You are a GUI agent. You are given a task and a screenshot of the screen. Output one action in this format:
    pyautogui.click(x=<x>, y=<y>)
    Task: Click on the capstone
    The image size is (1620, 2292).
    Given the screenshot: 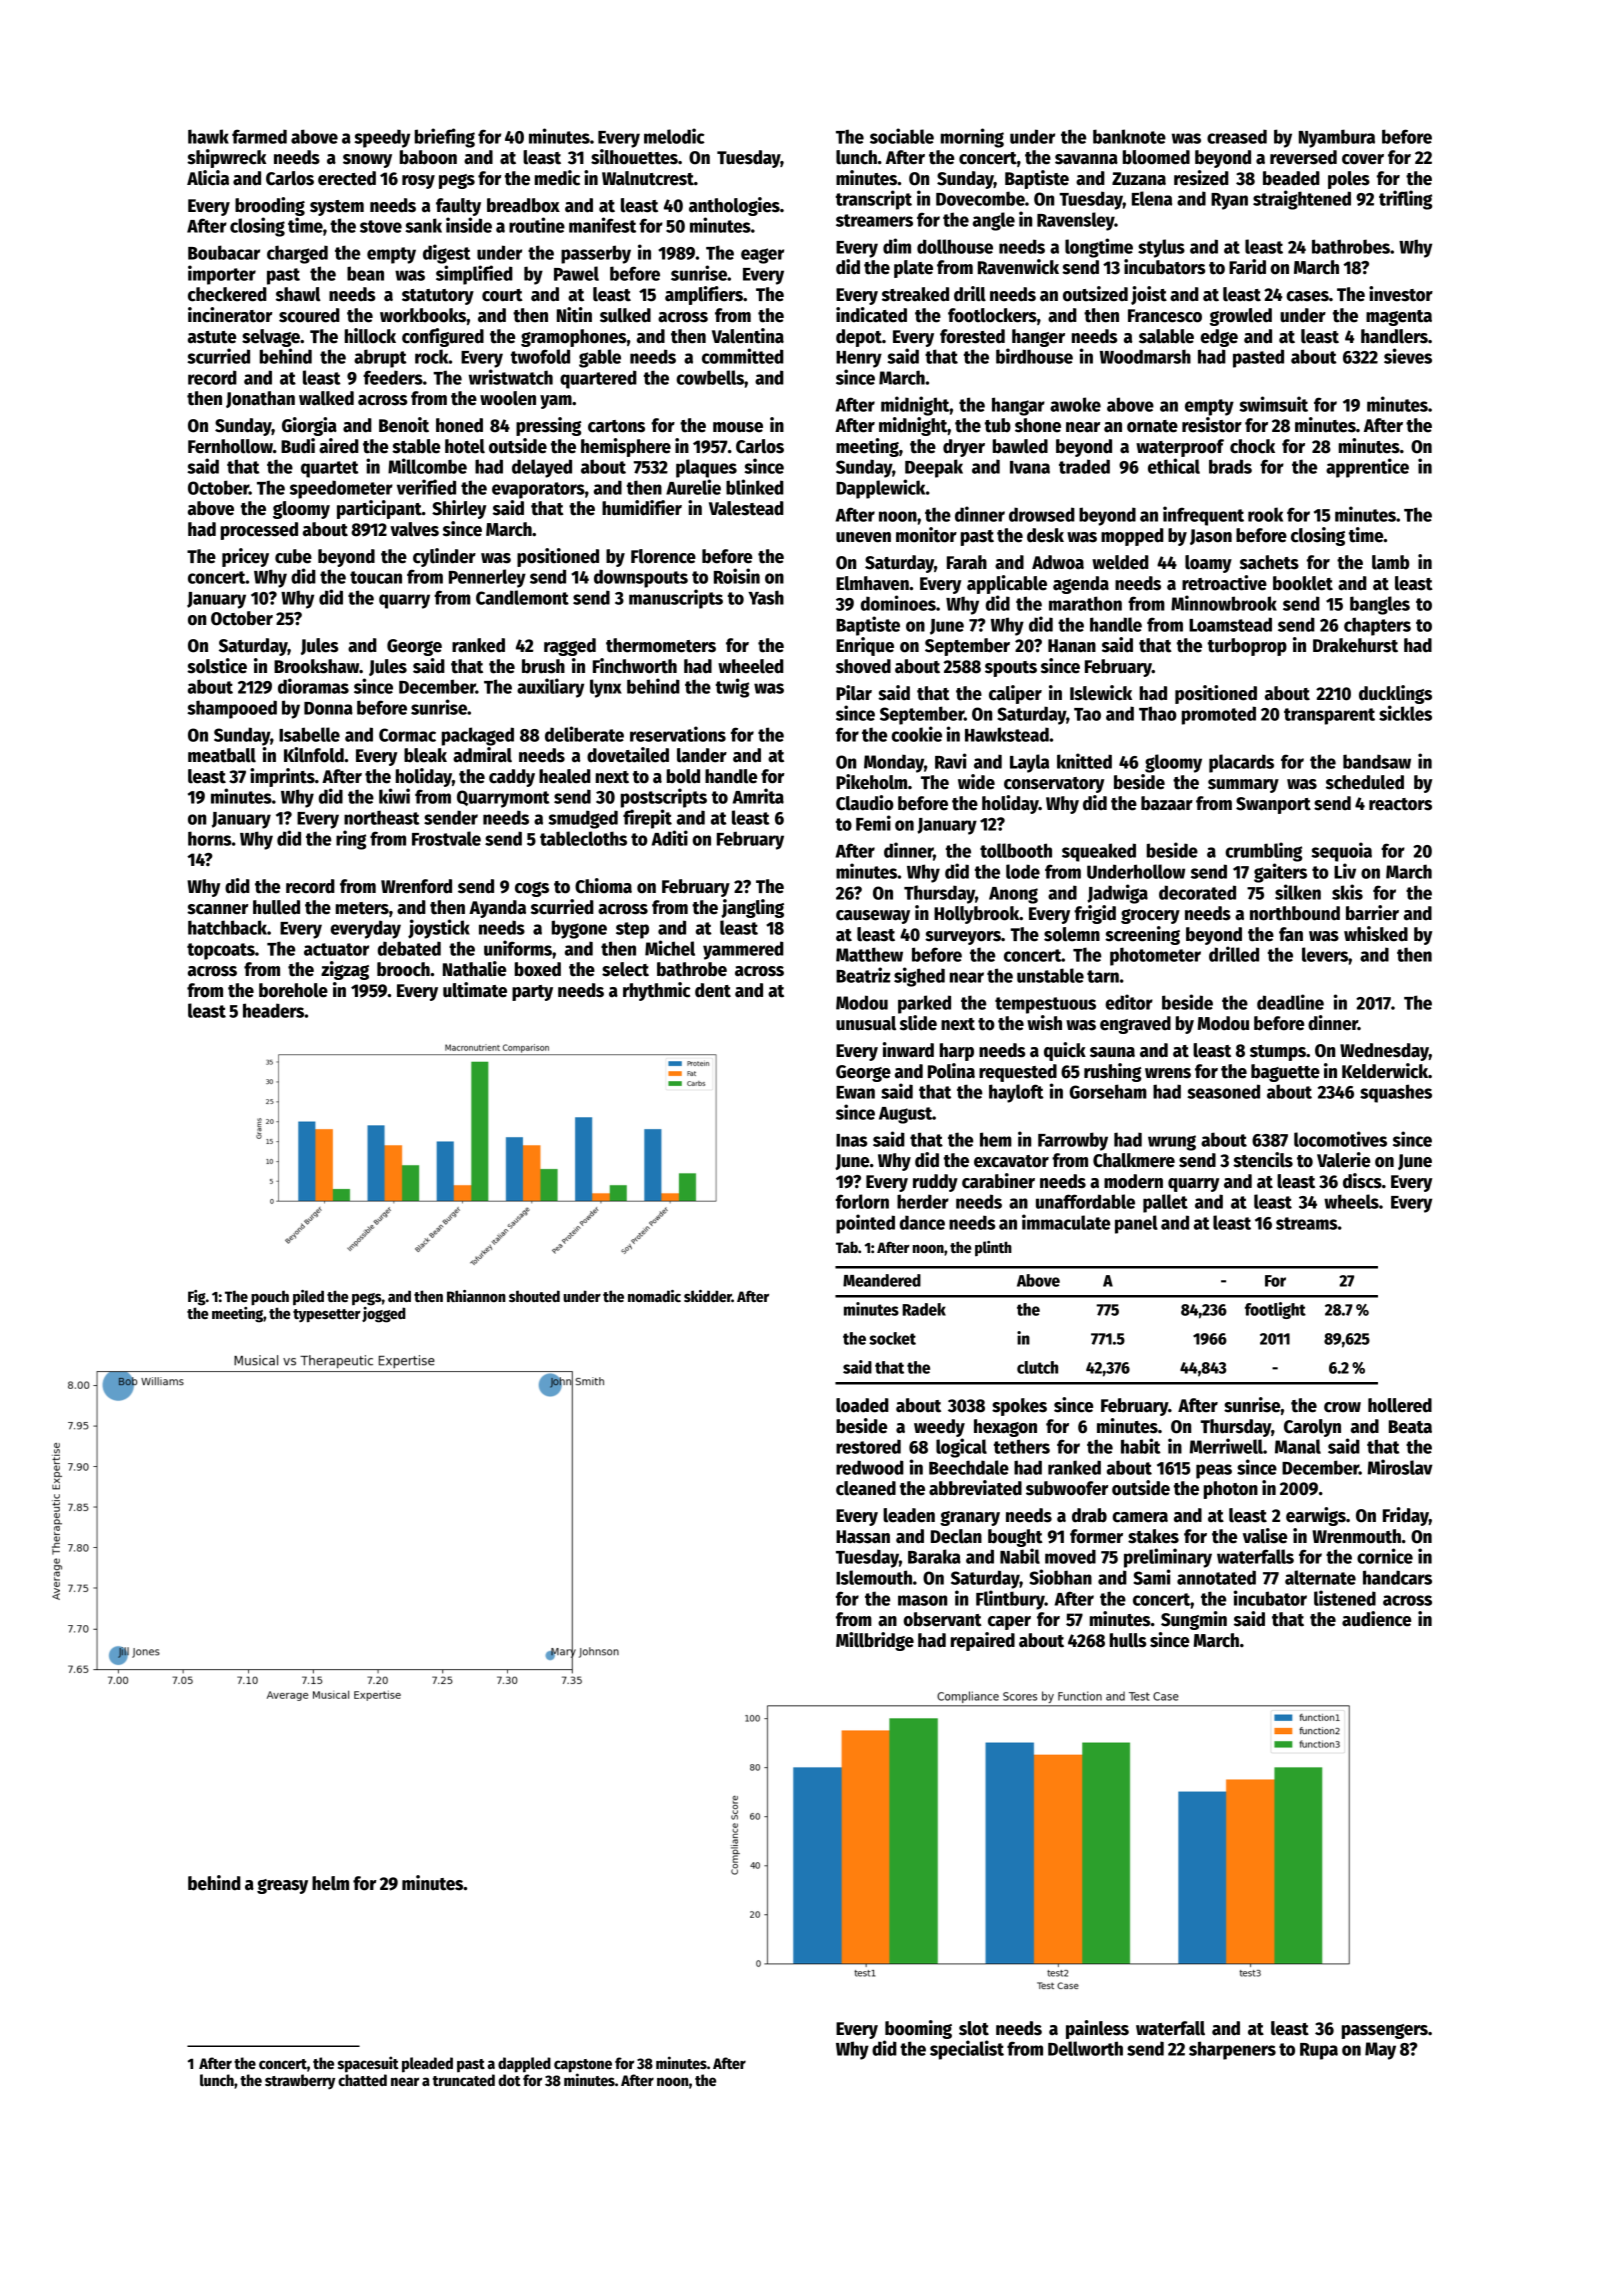 What is the action you would take?
    pyautogui.click(x=583, y=2066)
